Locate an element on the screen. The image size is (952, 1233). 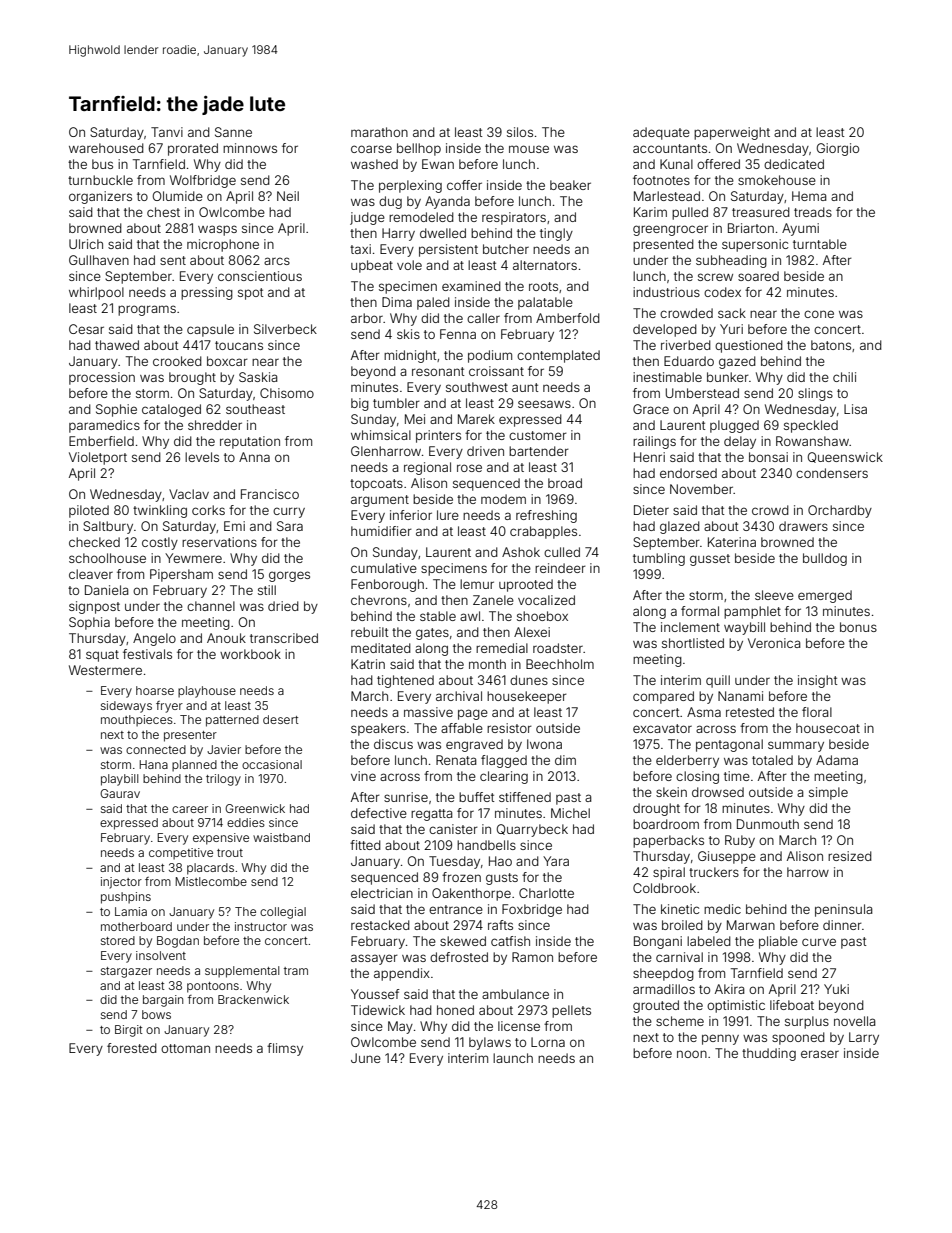
waistband is located at coordinates (281, 837).
